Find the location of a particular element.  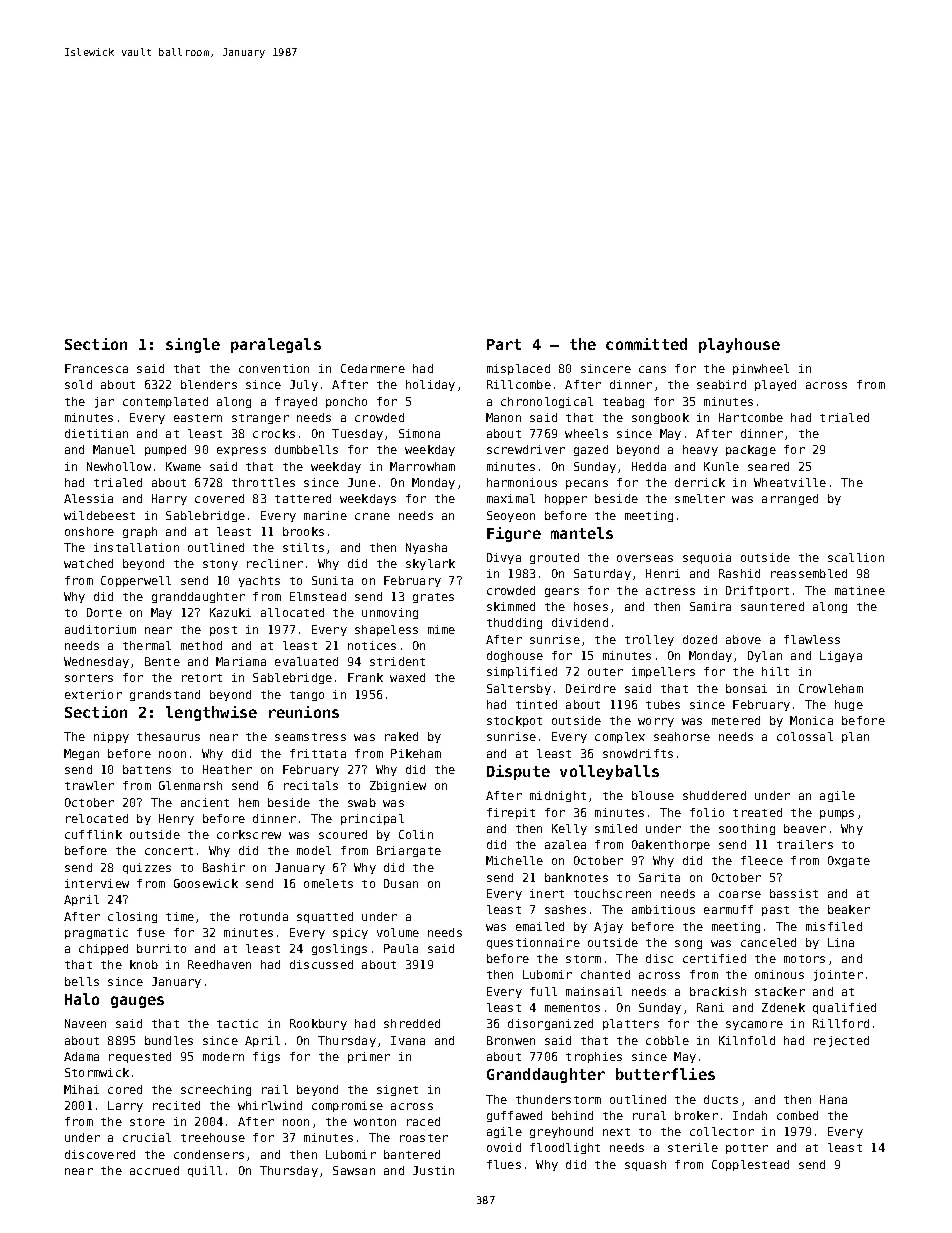

blouse is located at coordinates (653, 795).
